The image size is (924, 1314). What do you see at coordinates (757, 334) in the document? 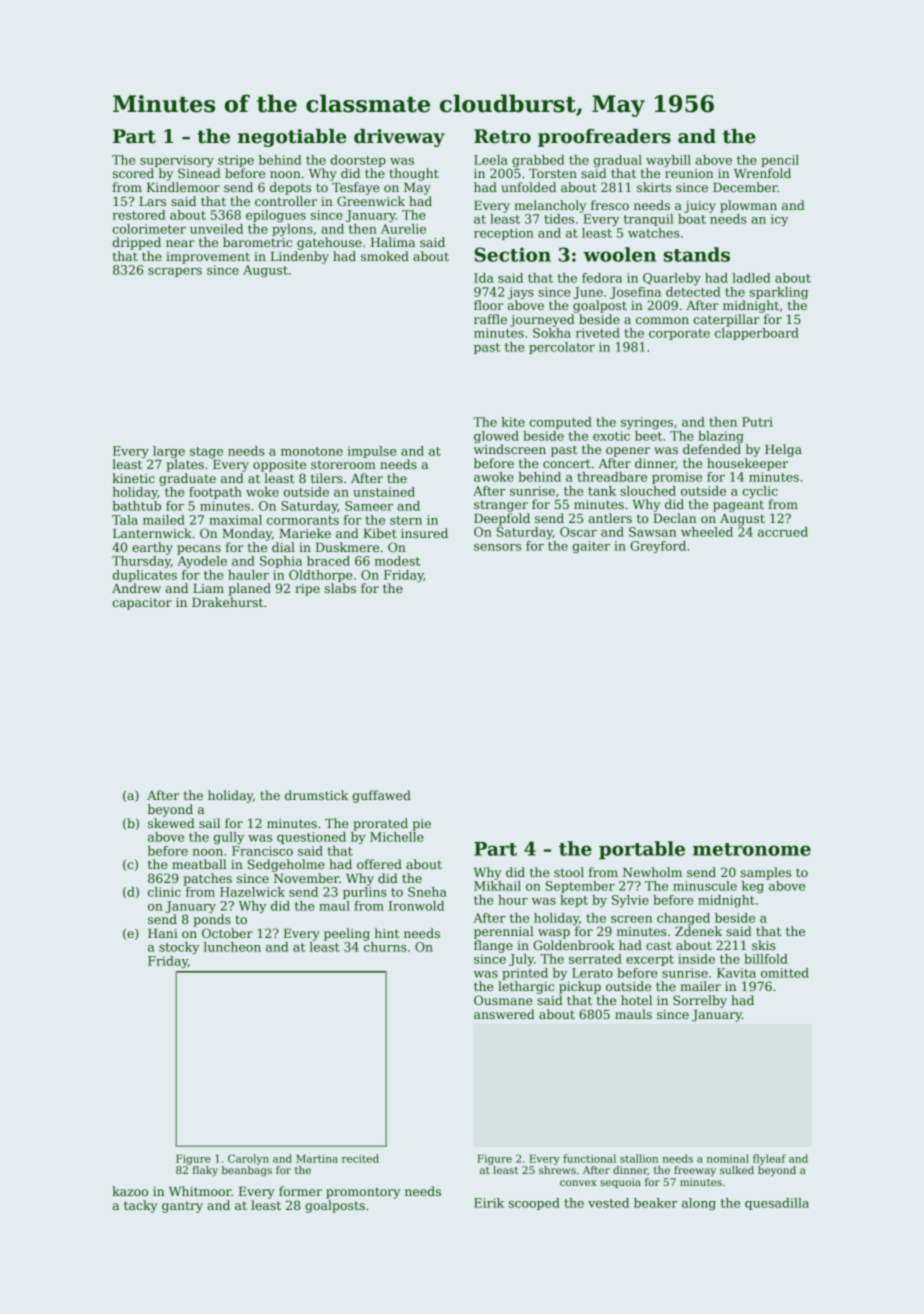
I see `clapperboard` at bounding box center [757, 334].
